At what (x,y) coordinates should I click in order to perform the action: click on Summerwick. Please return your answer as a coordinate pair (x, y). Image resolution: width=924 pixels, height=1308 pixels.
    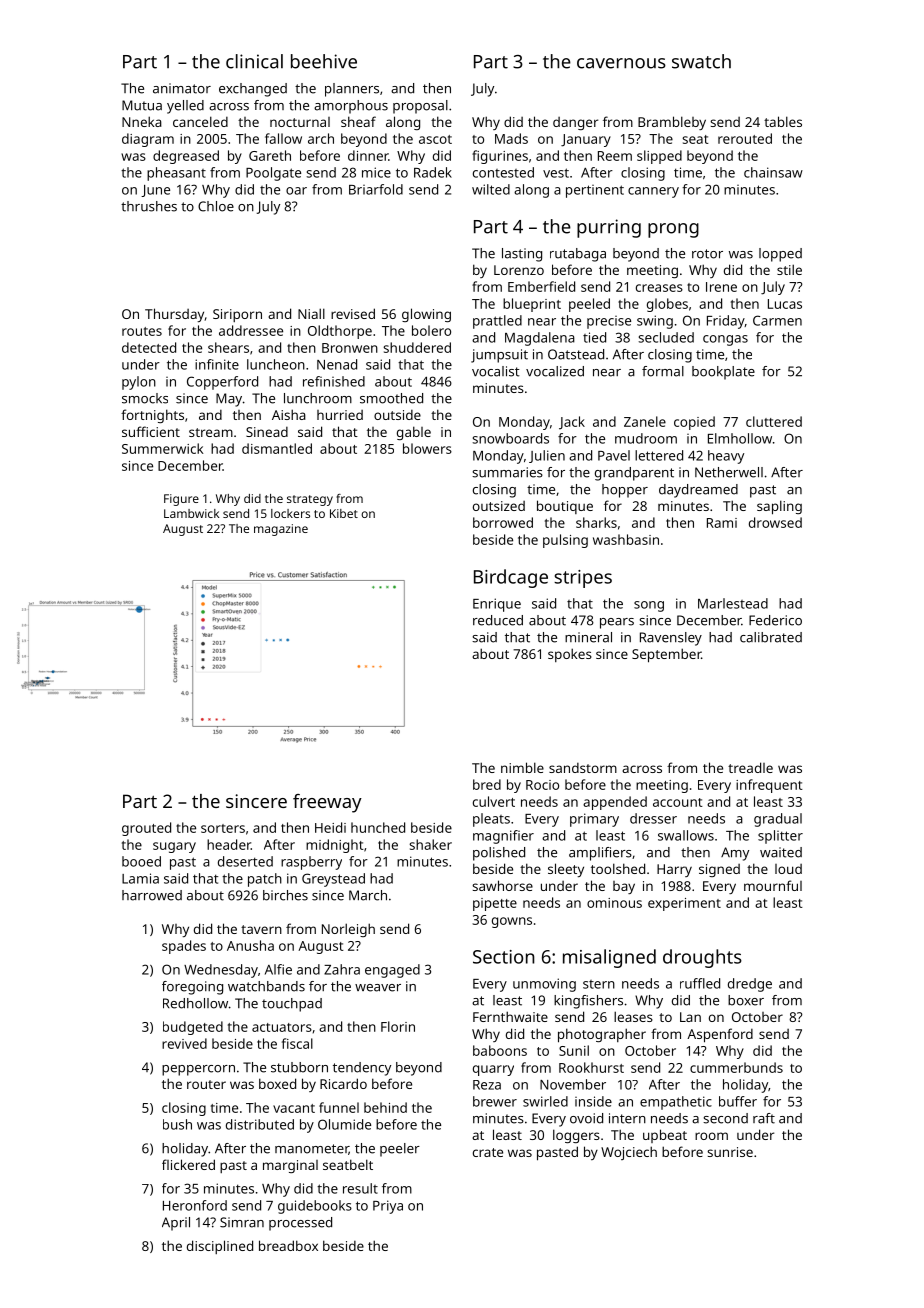
    Looking at the image, I should click on (163, 448).
